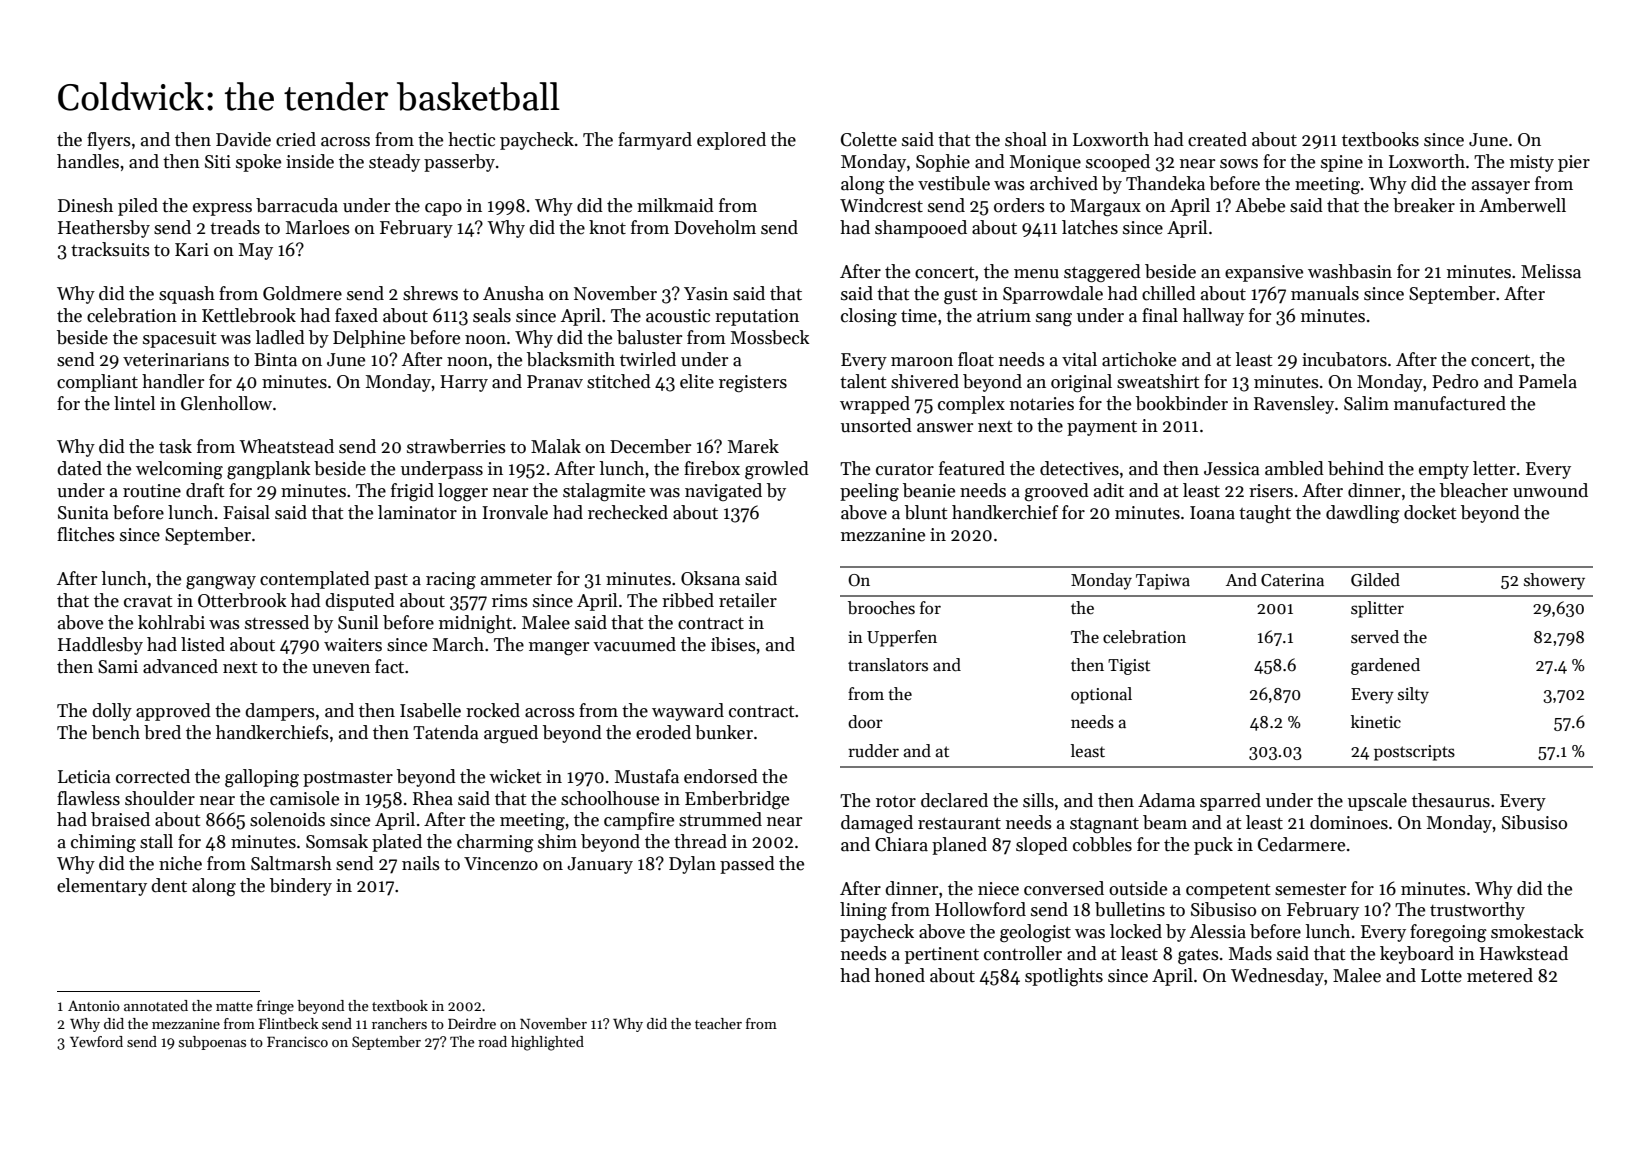 This page has width=1650, height=1167. I want to click on Yasin, so click(706, 294).
